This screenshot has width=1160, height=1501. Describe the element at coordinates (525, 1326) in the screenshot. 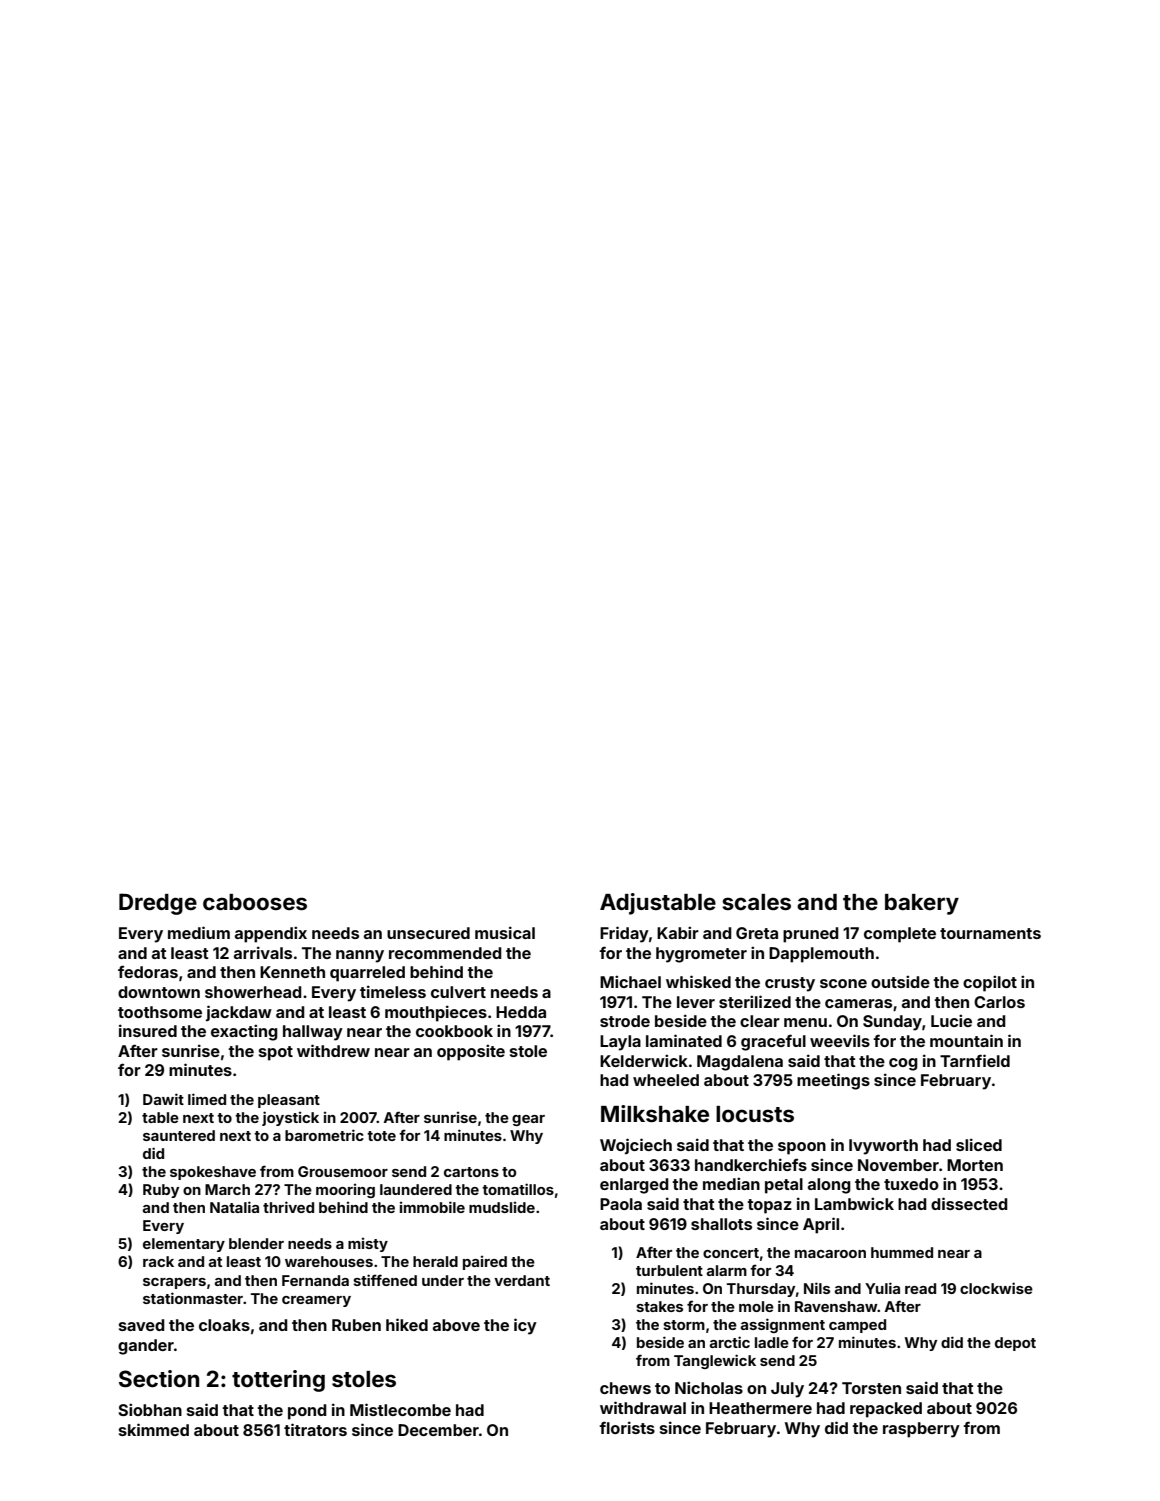

I see `icy` at that location.
